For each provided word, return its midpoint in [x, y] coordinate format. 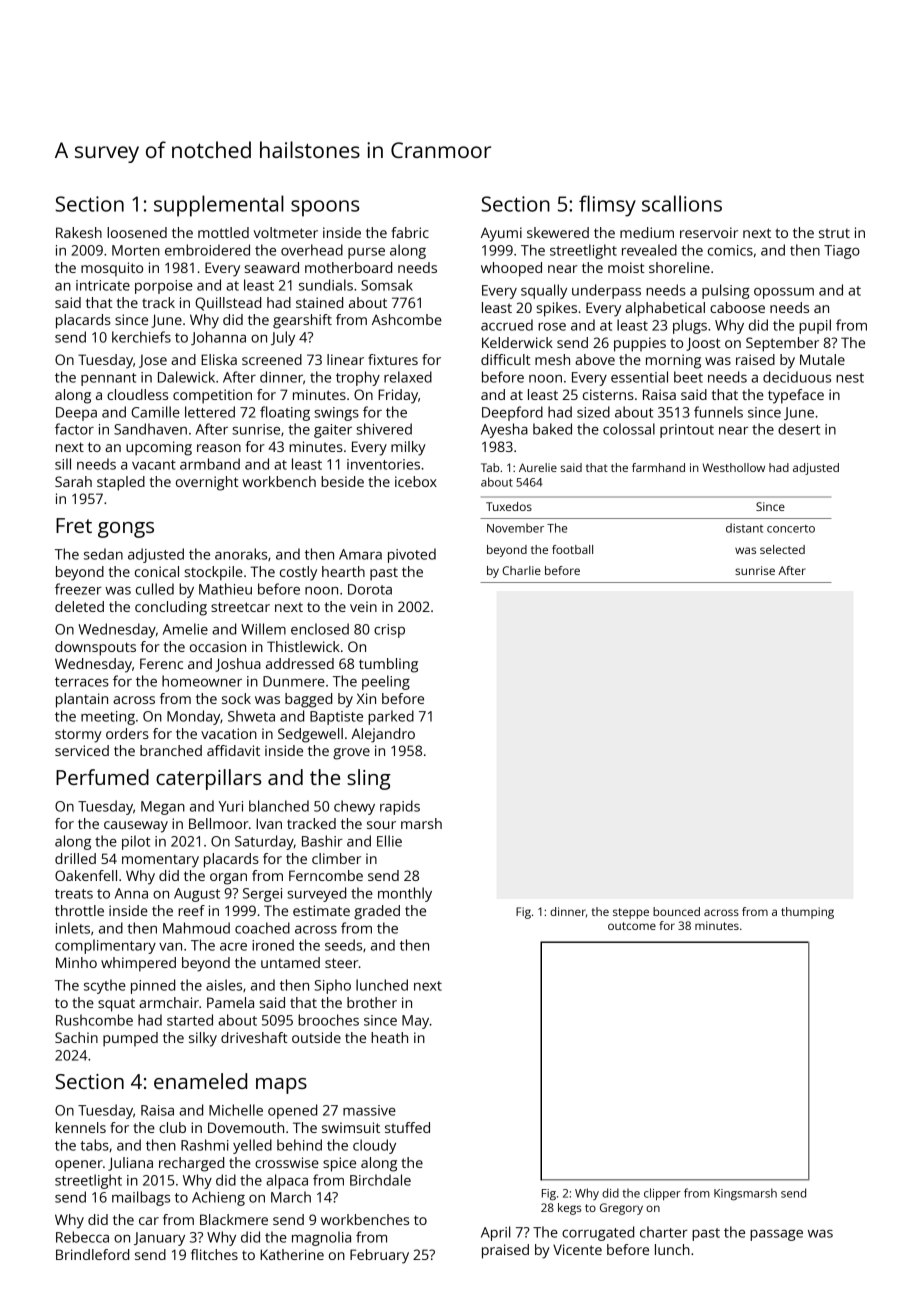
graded [377, 912]
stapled [121, 483]
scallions [682, 203]
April [495, 1233]
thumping [807, 913]
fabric [410, 232]
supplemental [219, 206]
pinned [153, 986]
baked [552, 429]
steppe [631, 913]
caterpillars [208, 779]
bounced [676, 911]
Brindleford [92, 1254]
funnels [718, 412]
